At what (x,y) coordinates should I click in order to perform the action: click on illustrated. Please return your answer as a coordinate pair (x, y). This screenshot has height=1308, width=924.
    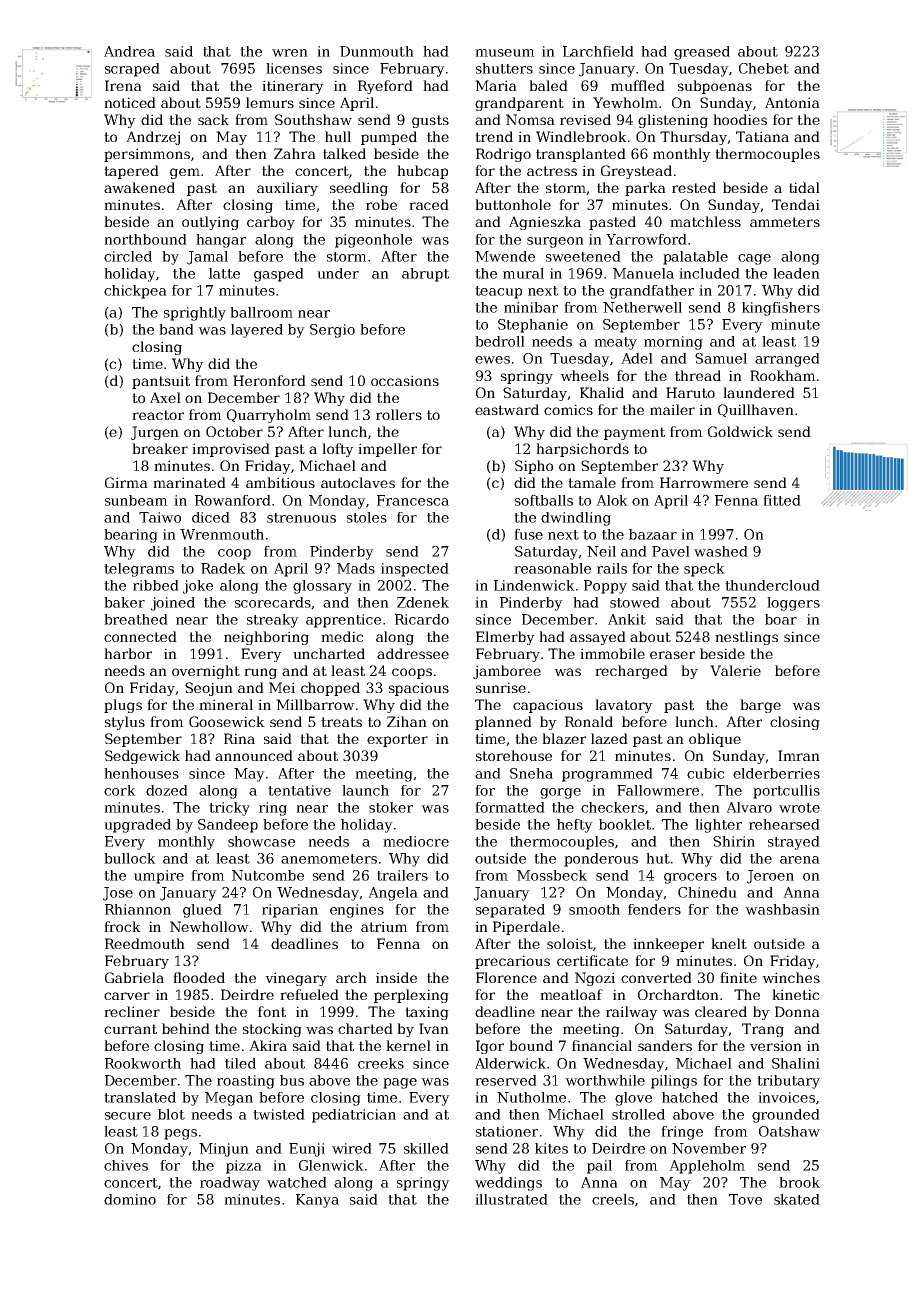
    Looking at the image, I should click on (511, 1199).
